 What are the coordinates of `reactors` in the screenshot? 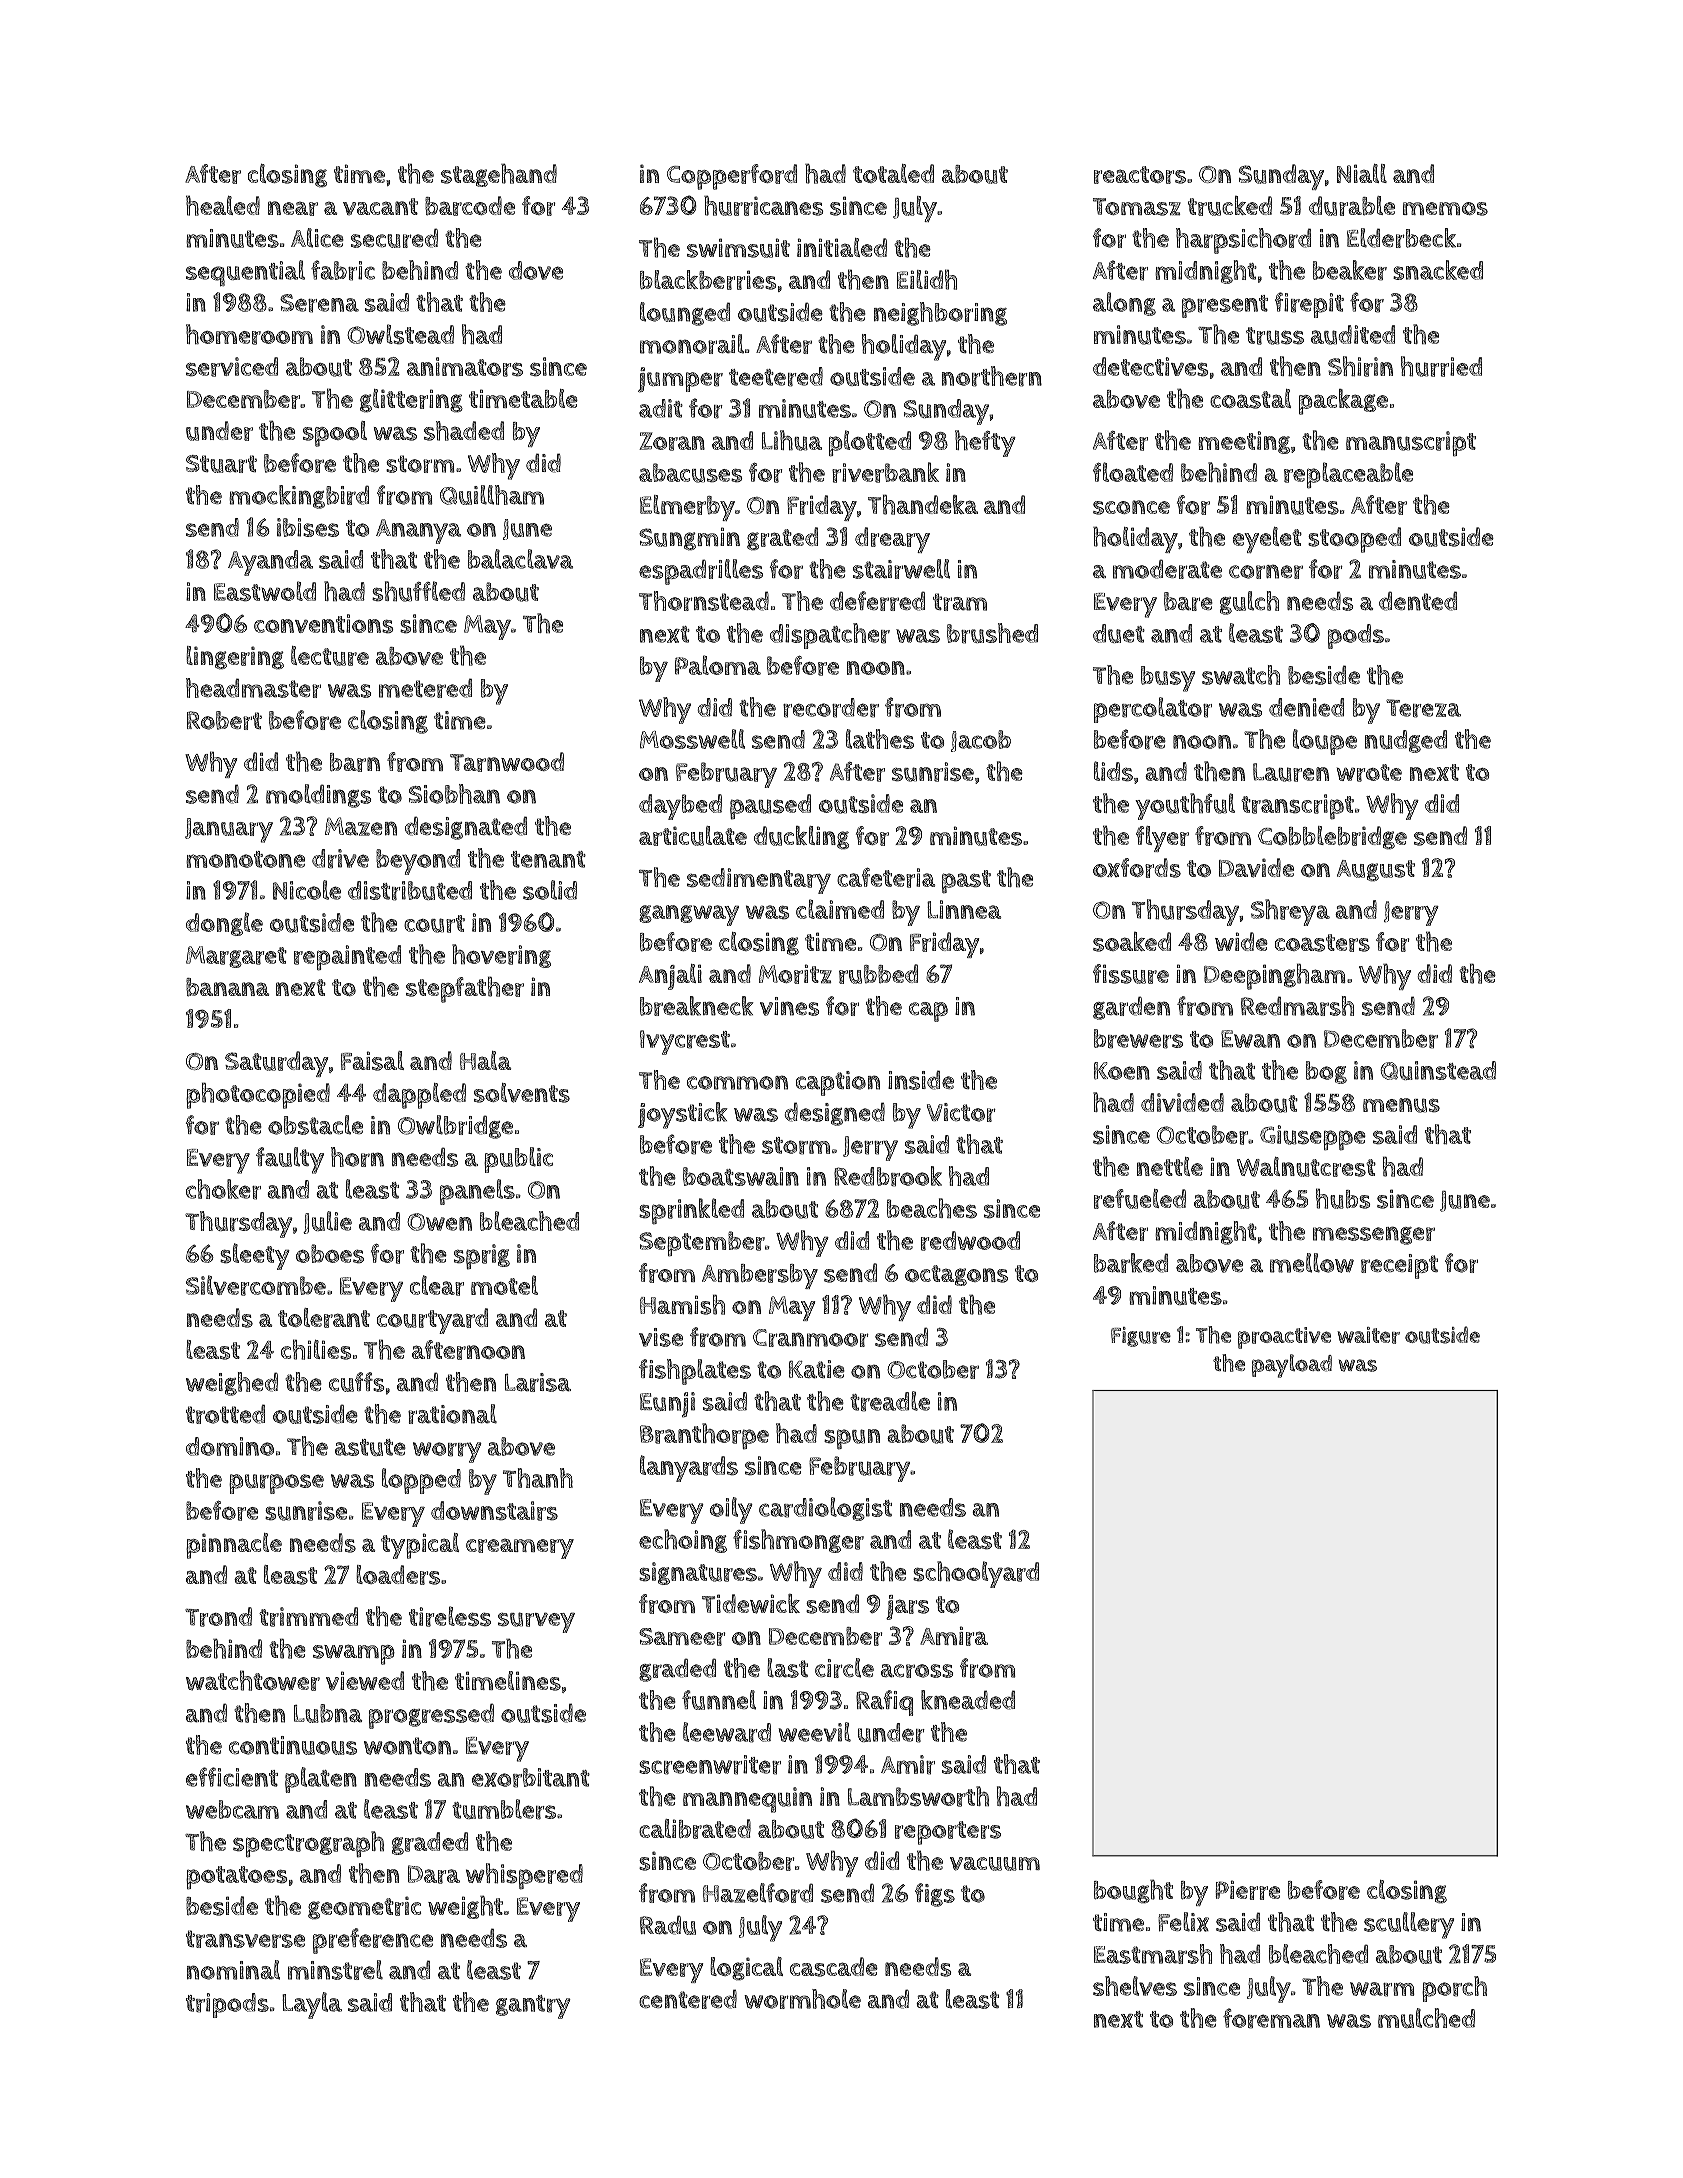 It's located at (1140, 175).
